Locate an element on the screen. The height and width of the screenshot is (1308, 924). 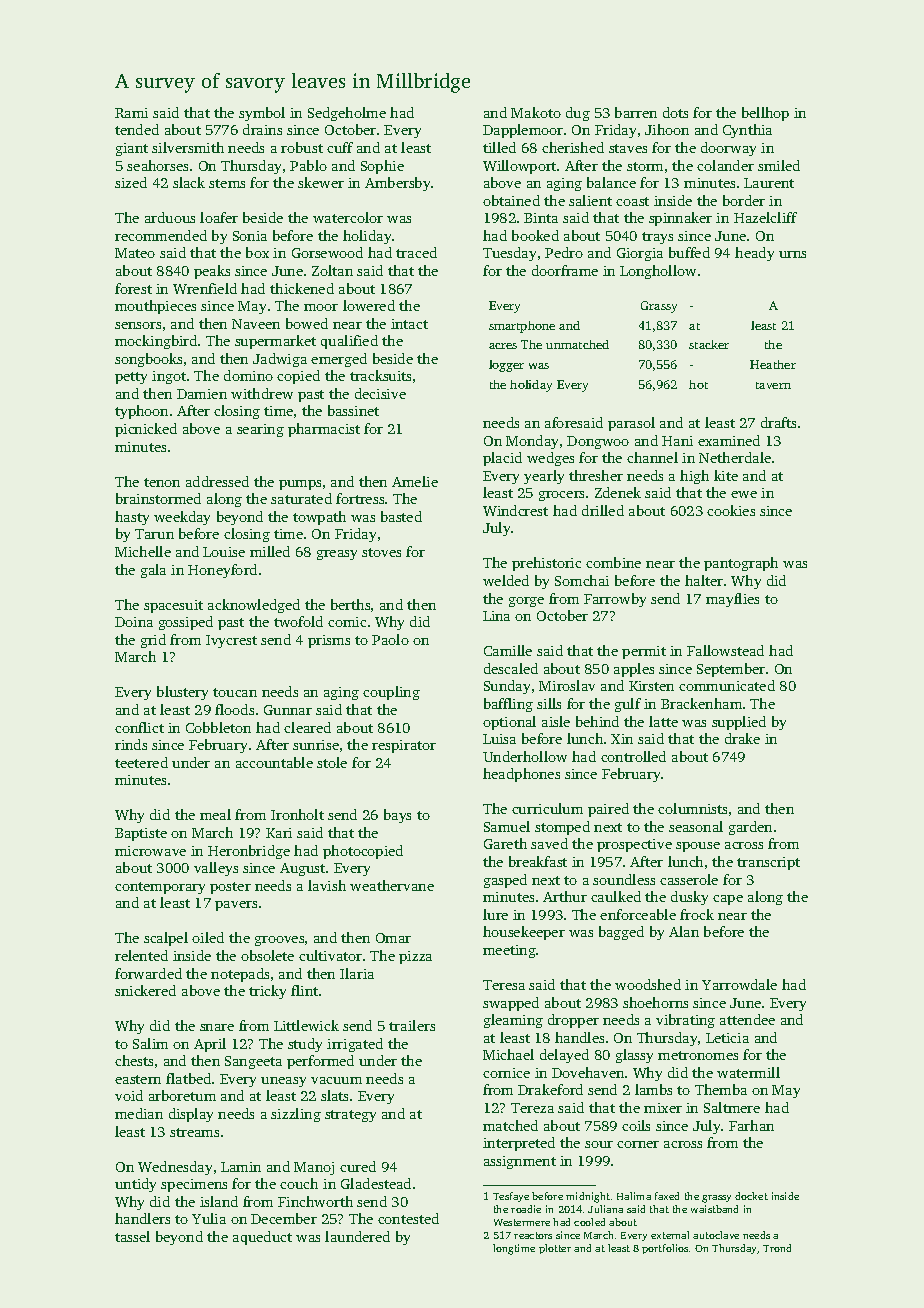
weathervane is located at coordinates (392, 885).
